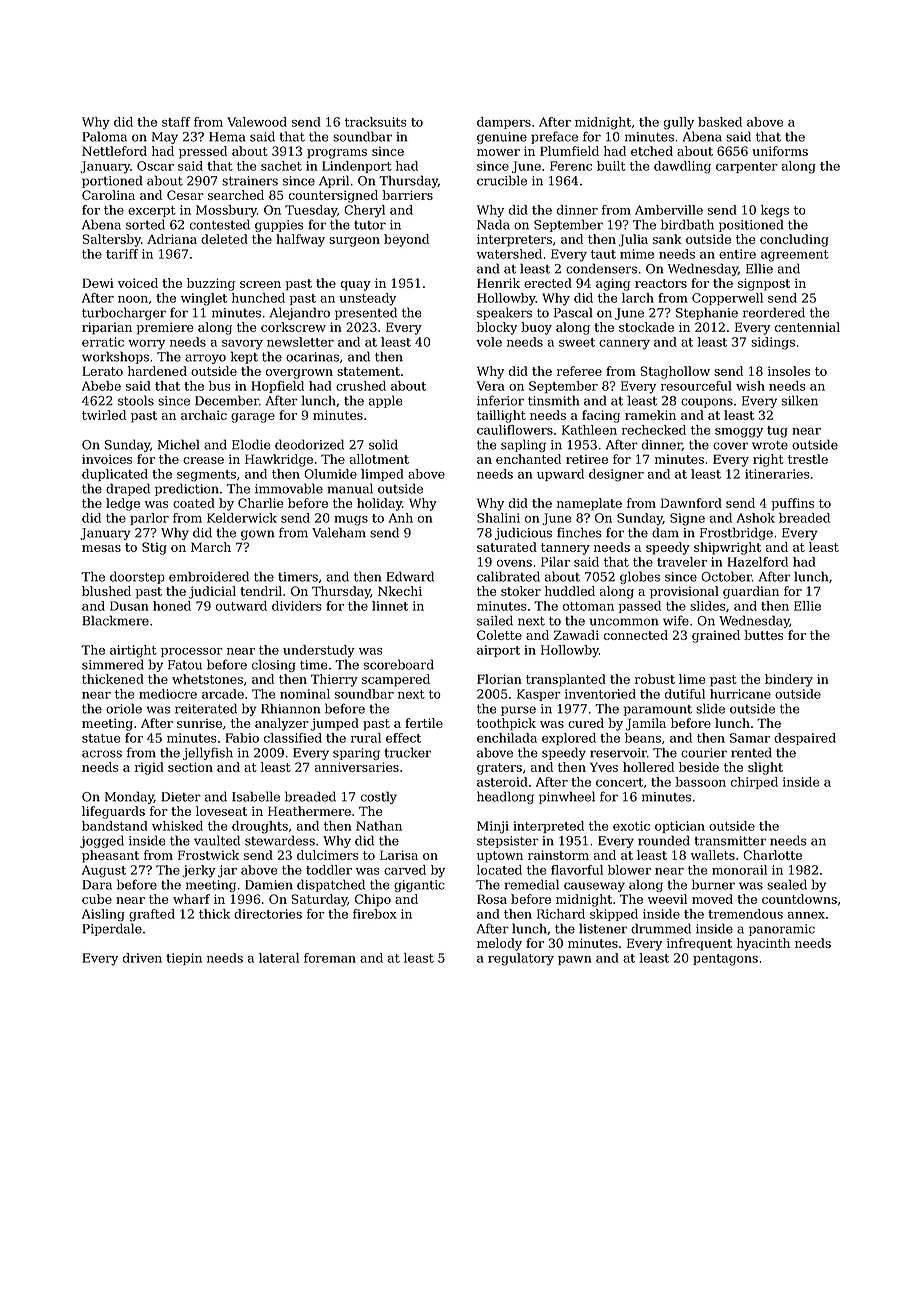 This screenshot has height=1308, width=924. What do you see at coordinates (179, 444) in the screenshot?
I see `Michel` at bounding box center [179, 444].
